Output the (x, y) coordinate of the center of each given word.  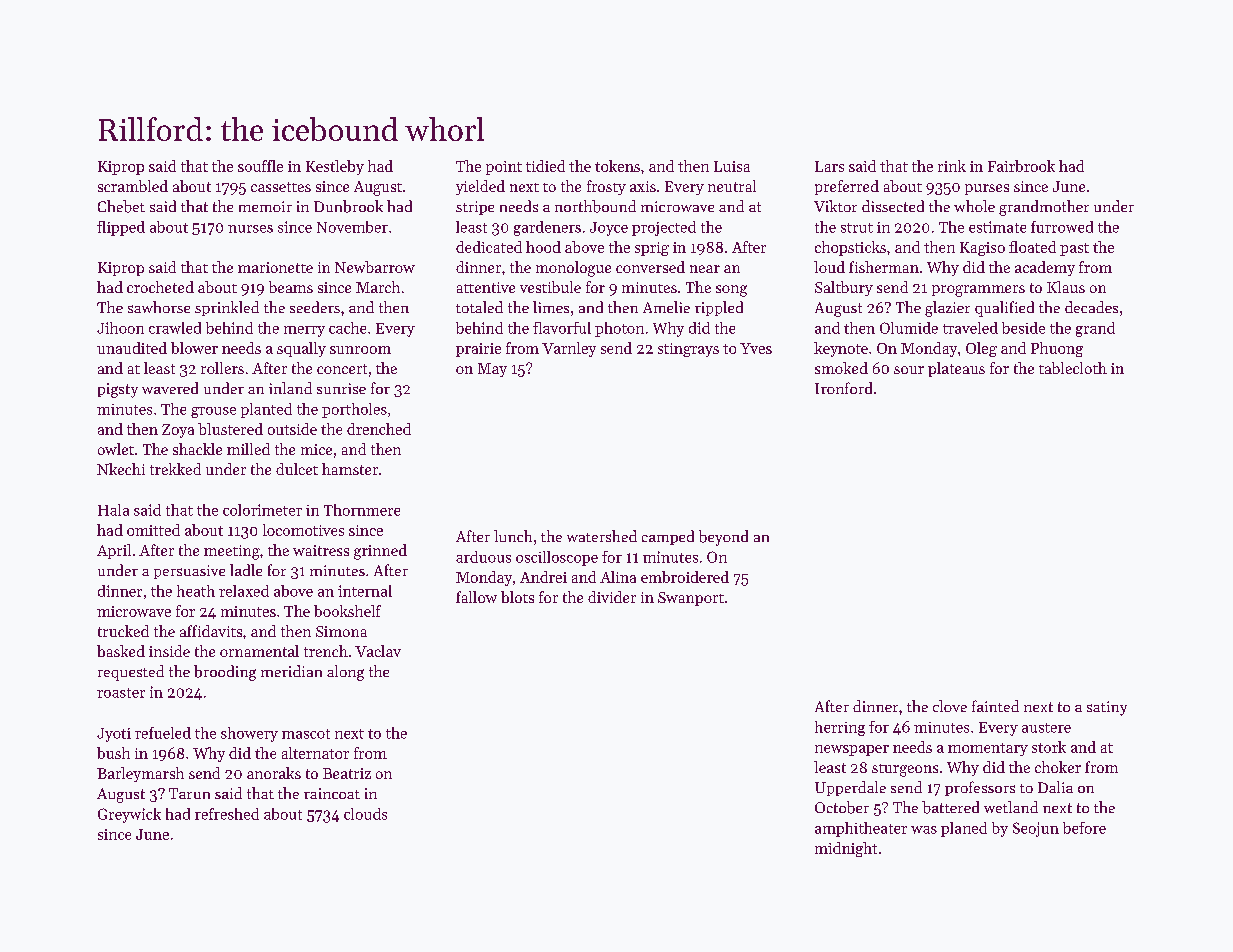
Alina (618, 577)
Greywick (129, 815)
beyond (723, 538)
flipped (121, 228)
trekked (175, 469)
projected (664, 228)
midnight (846, 849)
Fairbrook (1021, 166)
